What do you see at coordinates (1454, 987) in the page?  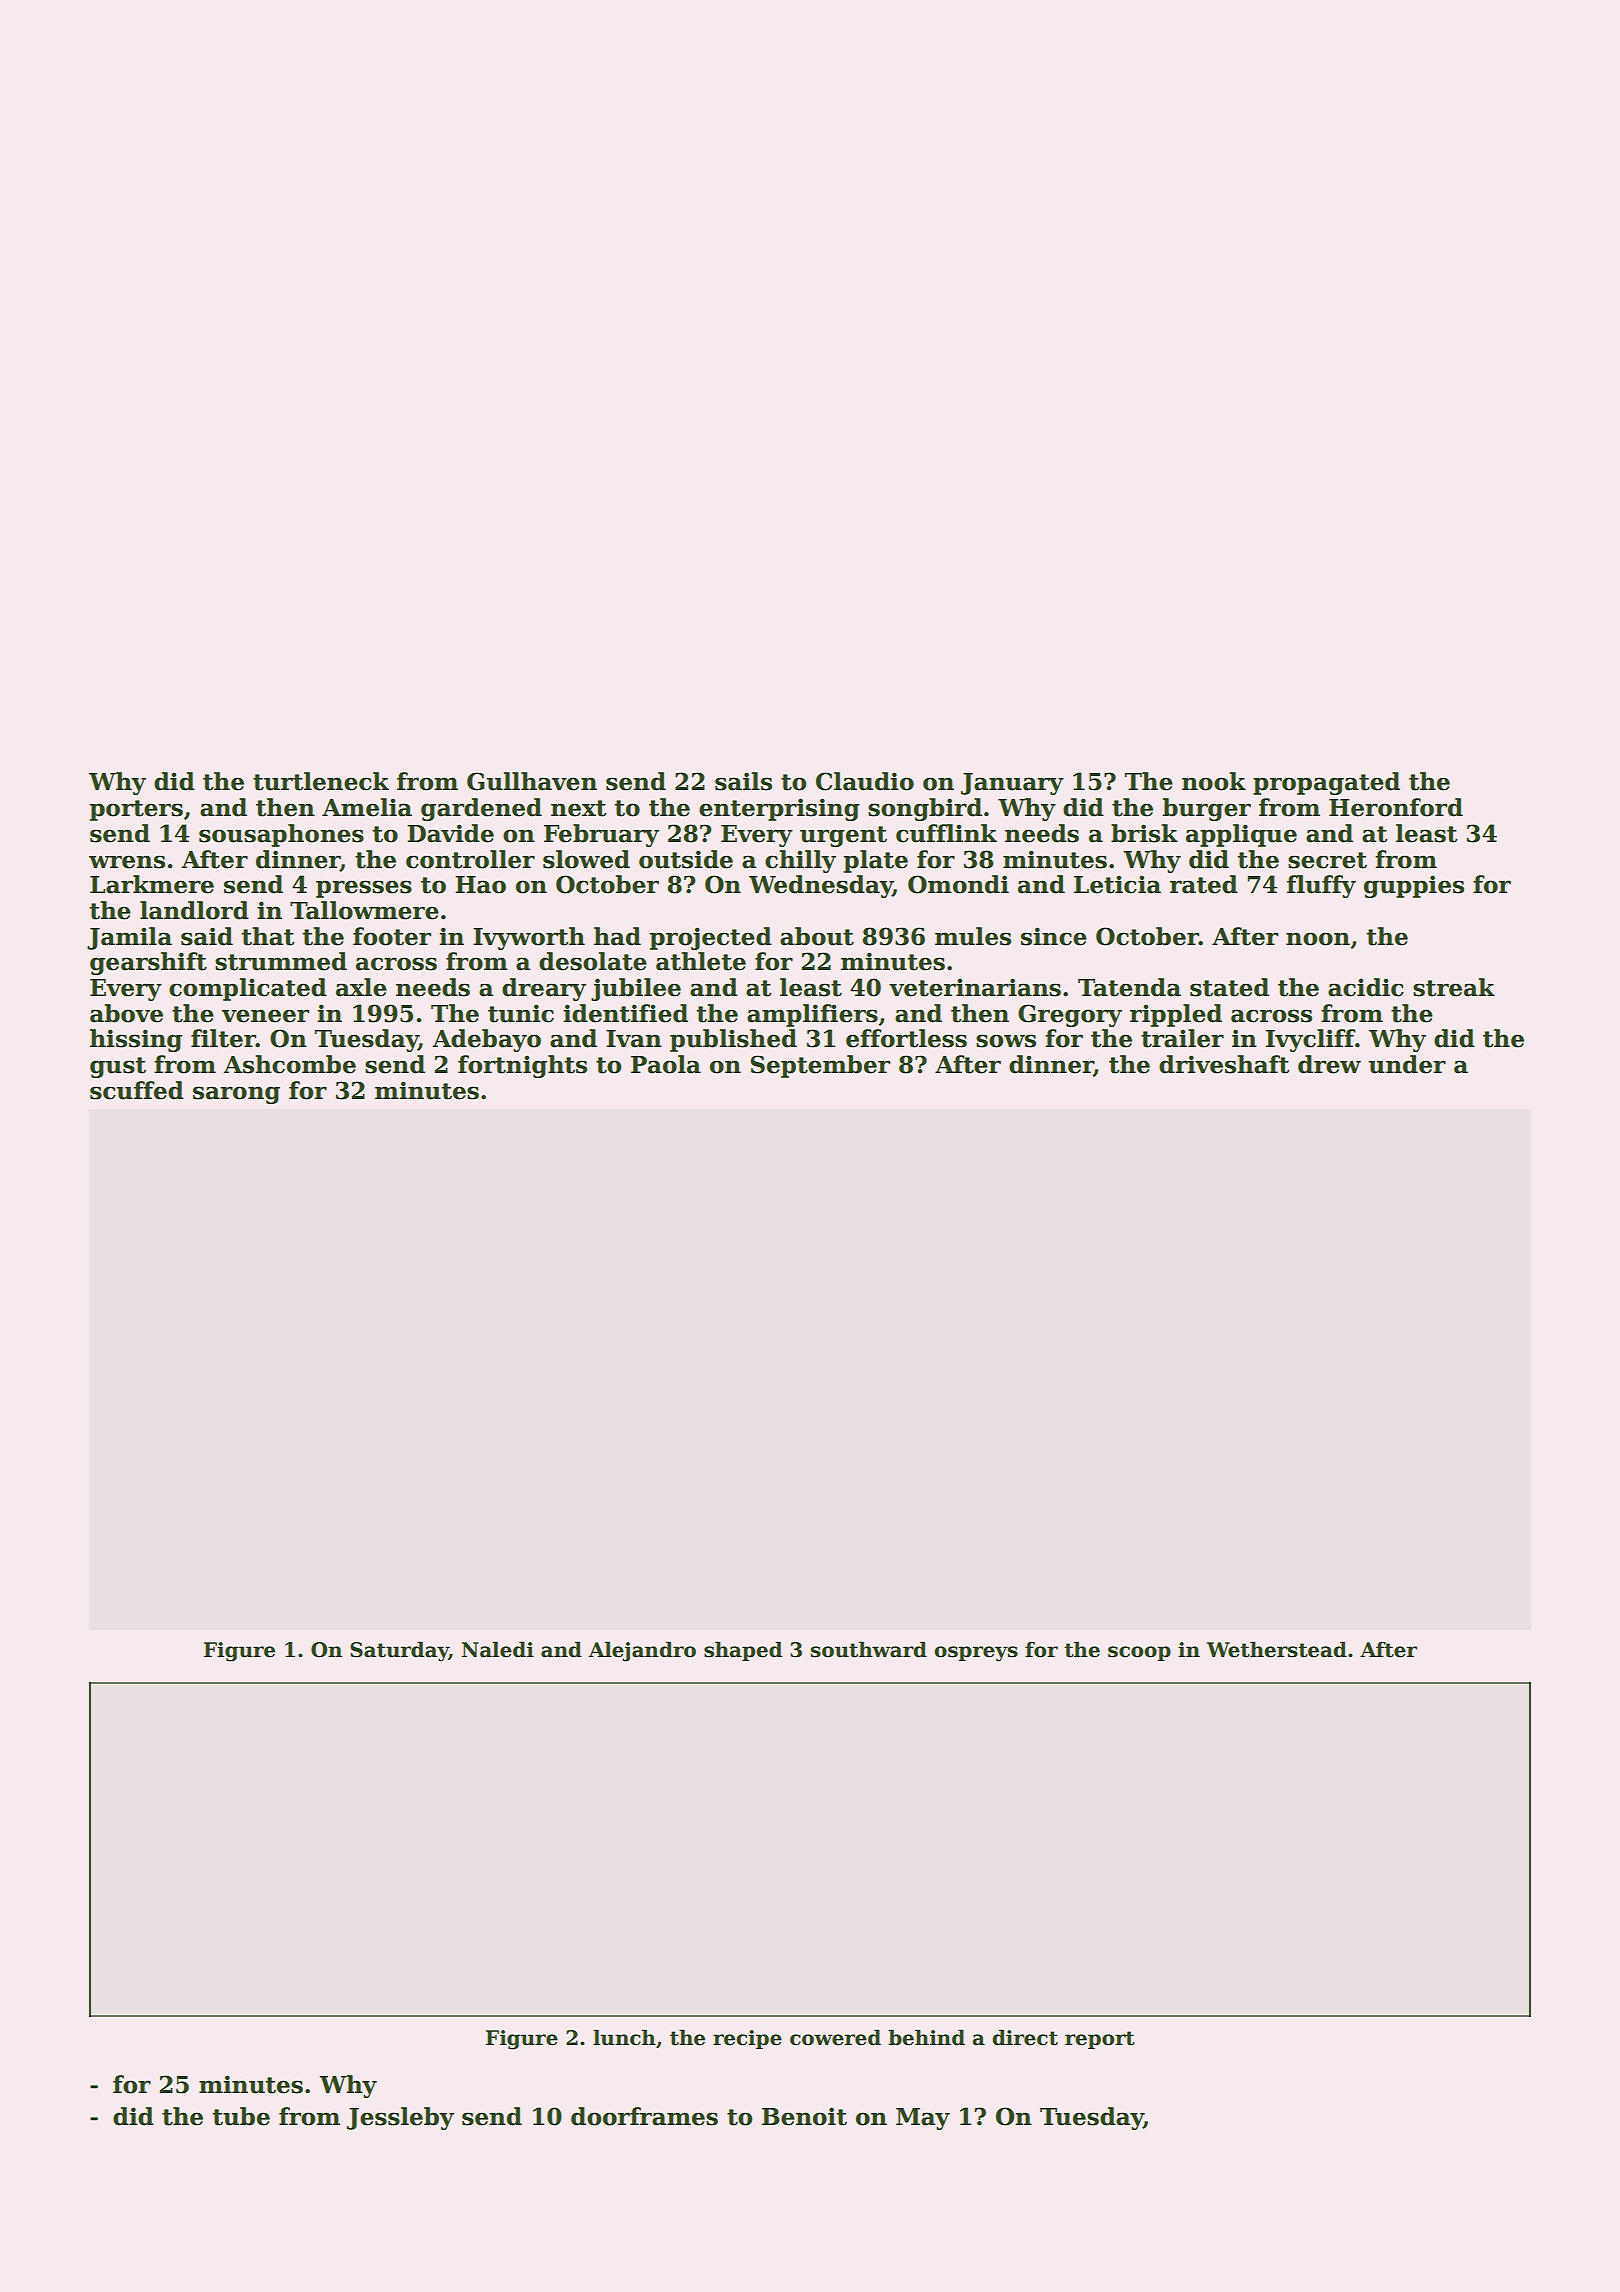 I see `streak` at bounding box center [1454, 987].
